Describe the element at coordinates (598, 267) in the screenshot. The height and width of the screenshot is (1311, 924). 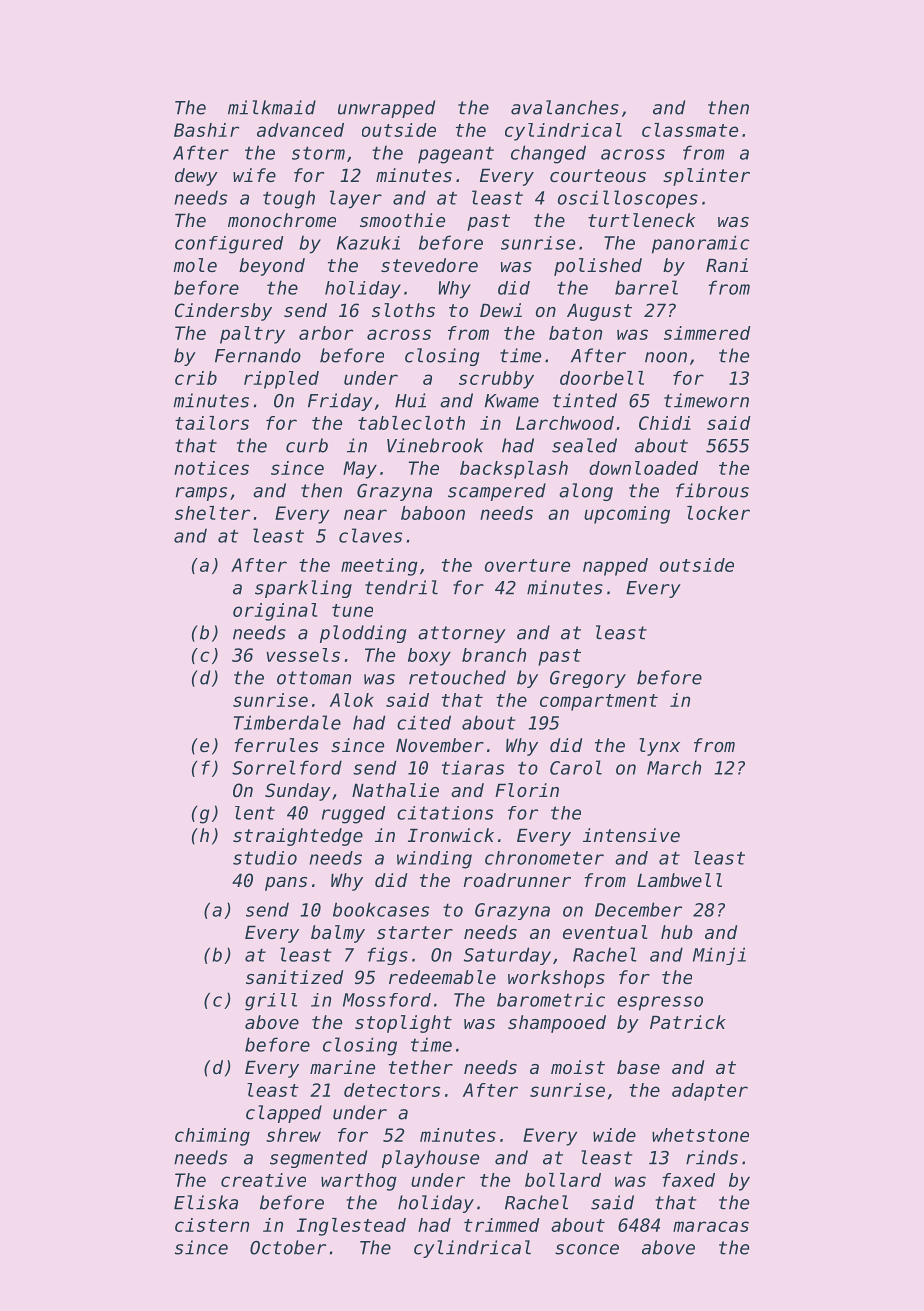
I see `polished` at that location.
